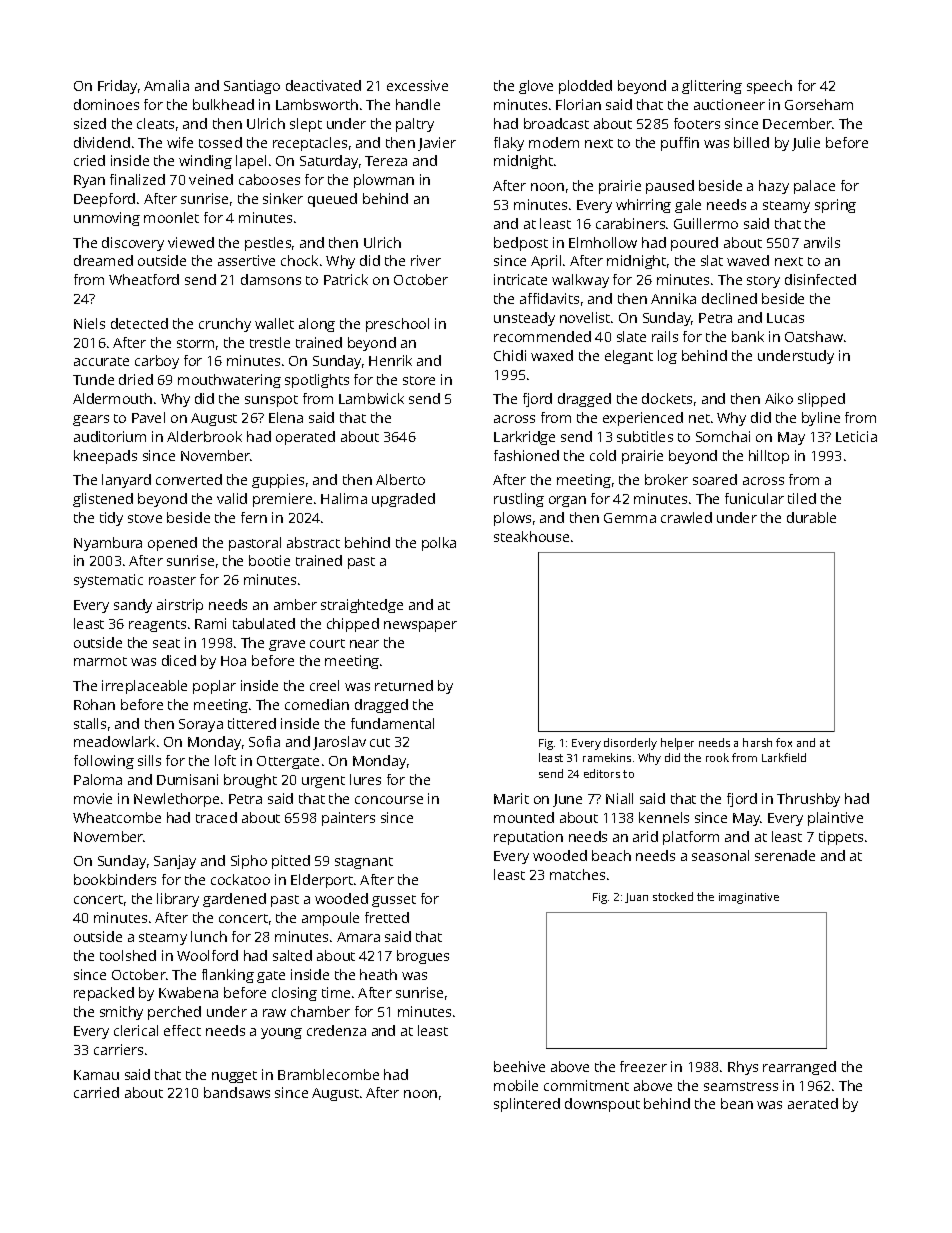 The width and height of the screenshot is (952, 1233). I want to click on excessive, so click(417, 85).
